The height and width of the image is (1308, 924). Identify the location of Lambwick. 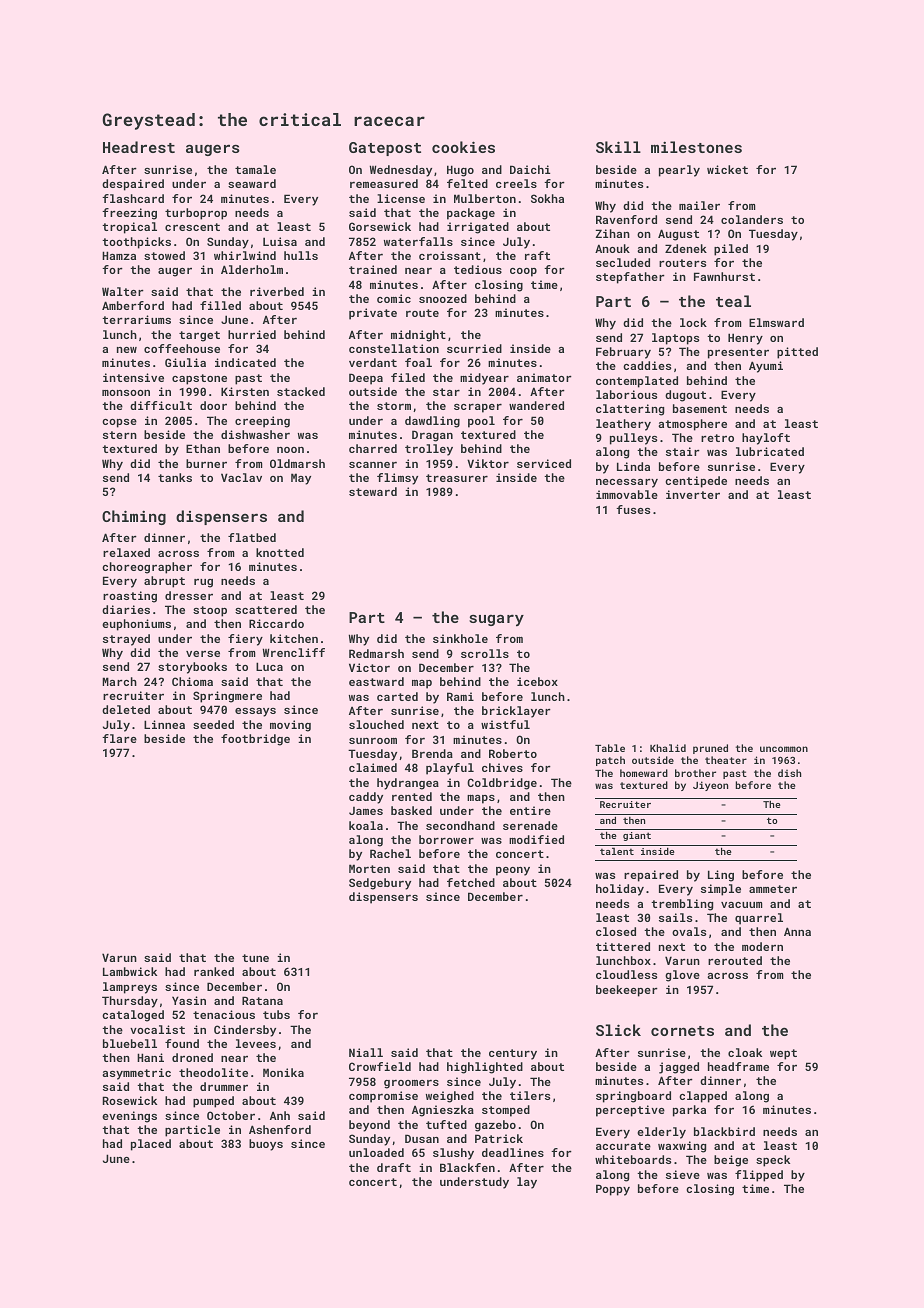
(130, 971).
